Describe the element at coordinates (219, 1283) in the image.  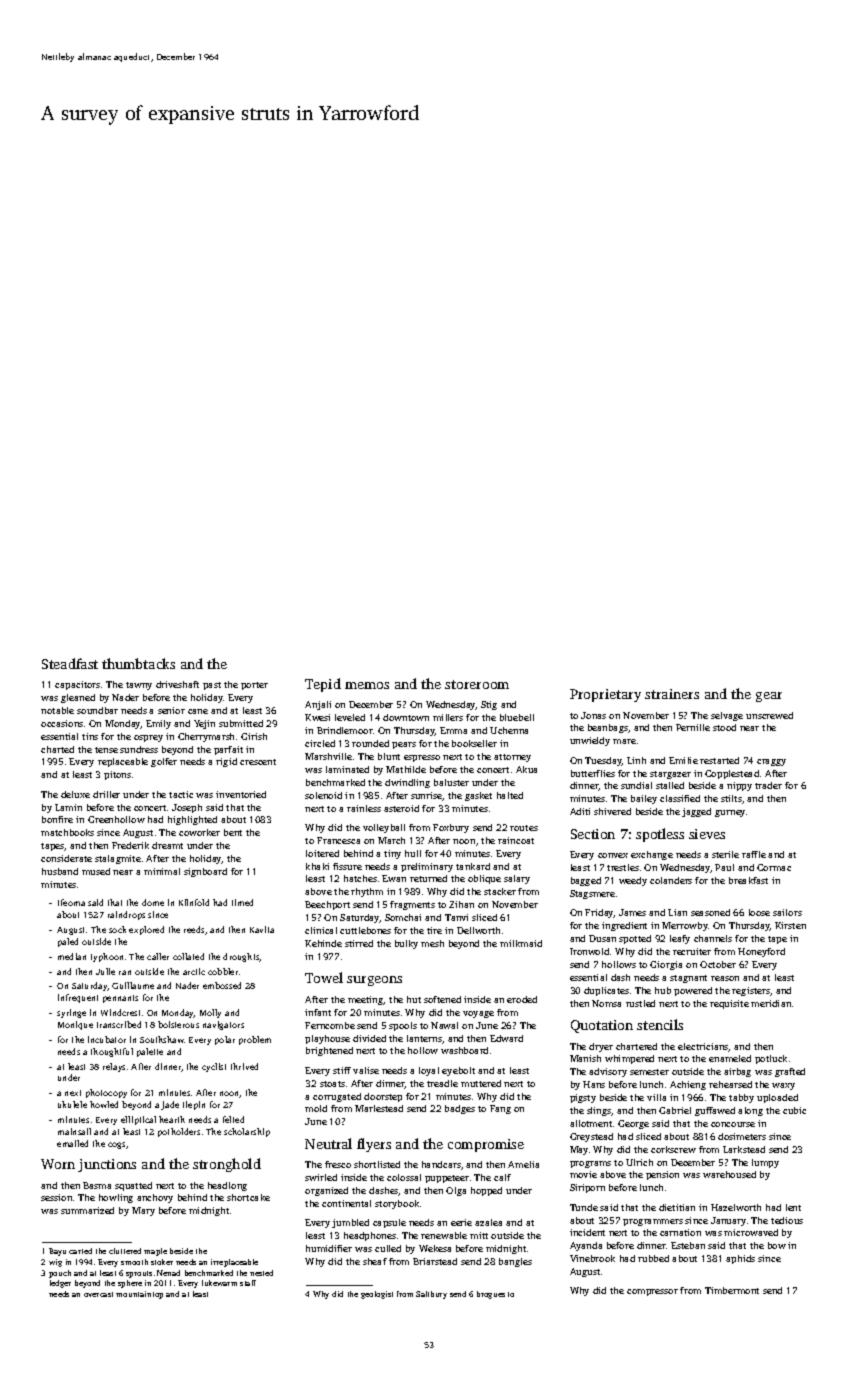
I see `lukewarm` at that location.
